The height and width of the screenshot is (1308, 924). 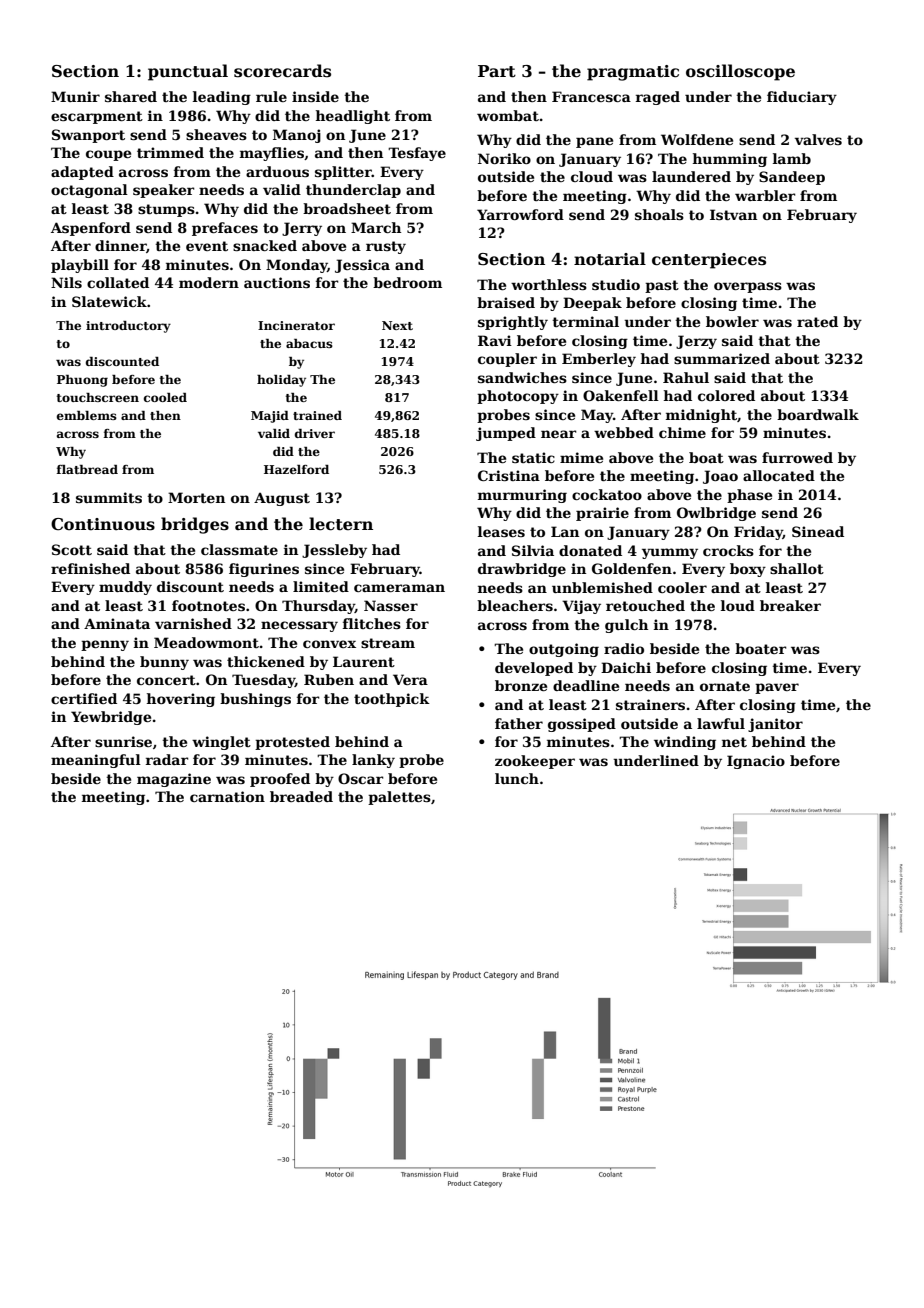 What do you see at coordinates (624, 432) in the screenshot?
I see `webbed` at bounding box center [624, 432].
